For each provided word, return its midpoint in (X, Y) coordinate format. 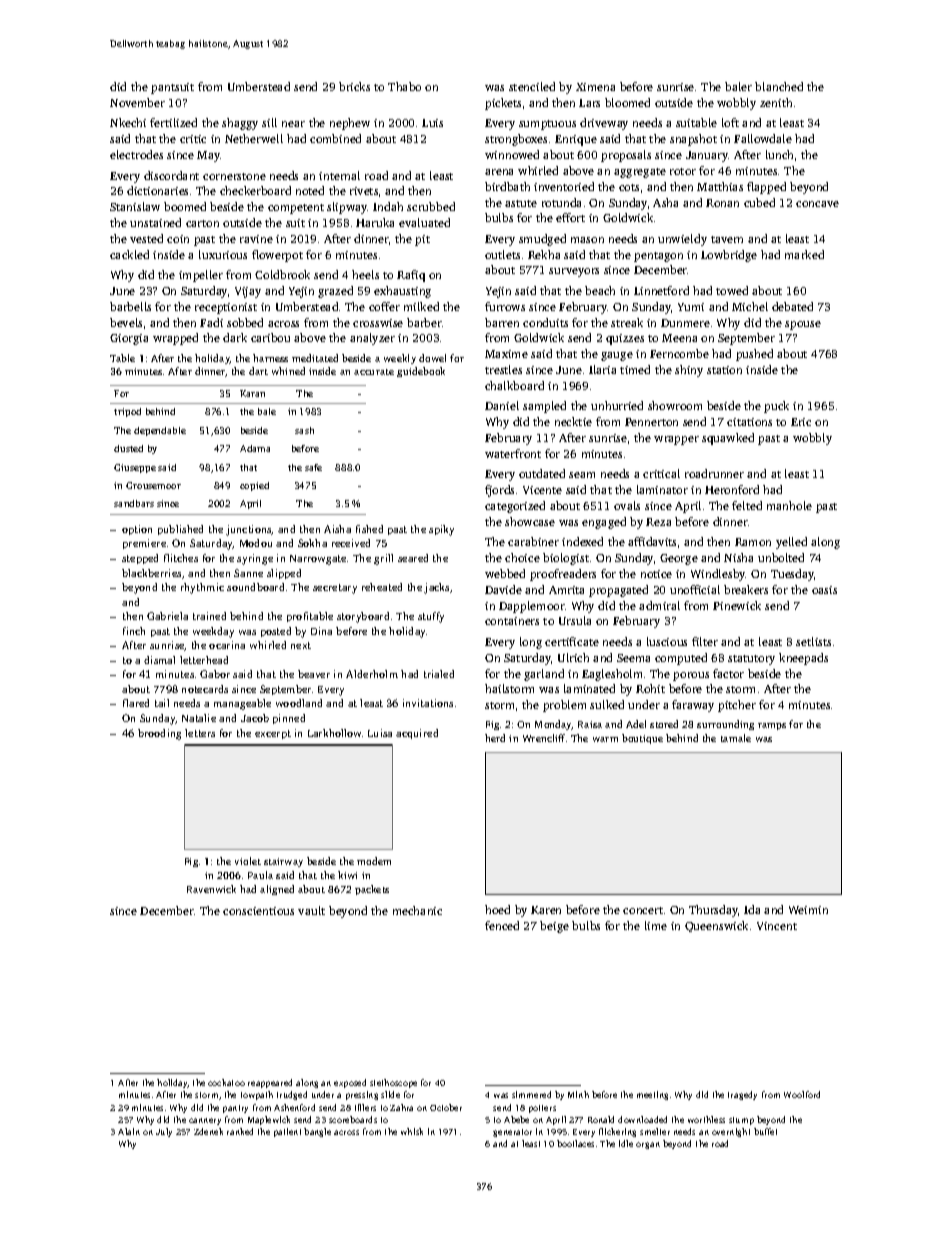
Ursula (575, 620)
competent (296, 209)
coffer (384, 306)
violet (248, 861)
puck (776, 407)
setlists (813, 641)
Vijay (248, 292)
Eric (801, 422)
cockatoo (226, 1082)
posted (276, 632)
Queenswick (716, 926)
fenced (502, 925)
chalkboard (514, 385)
